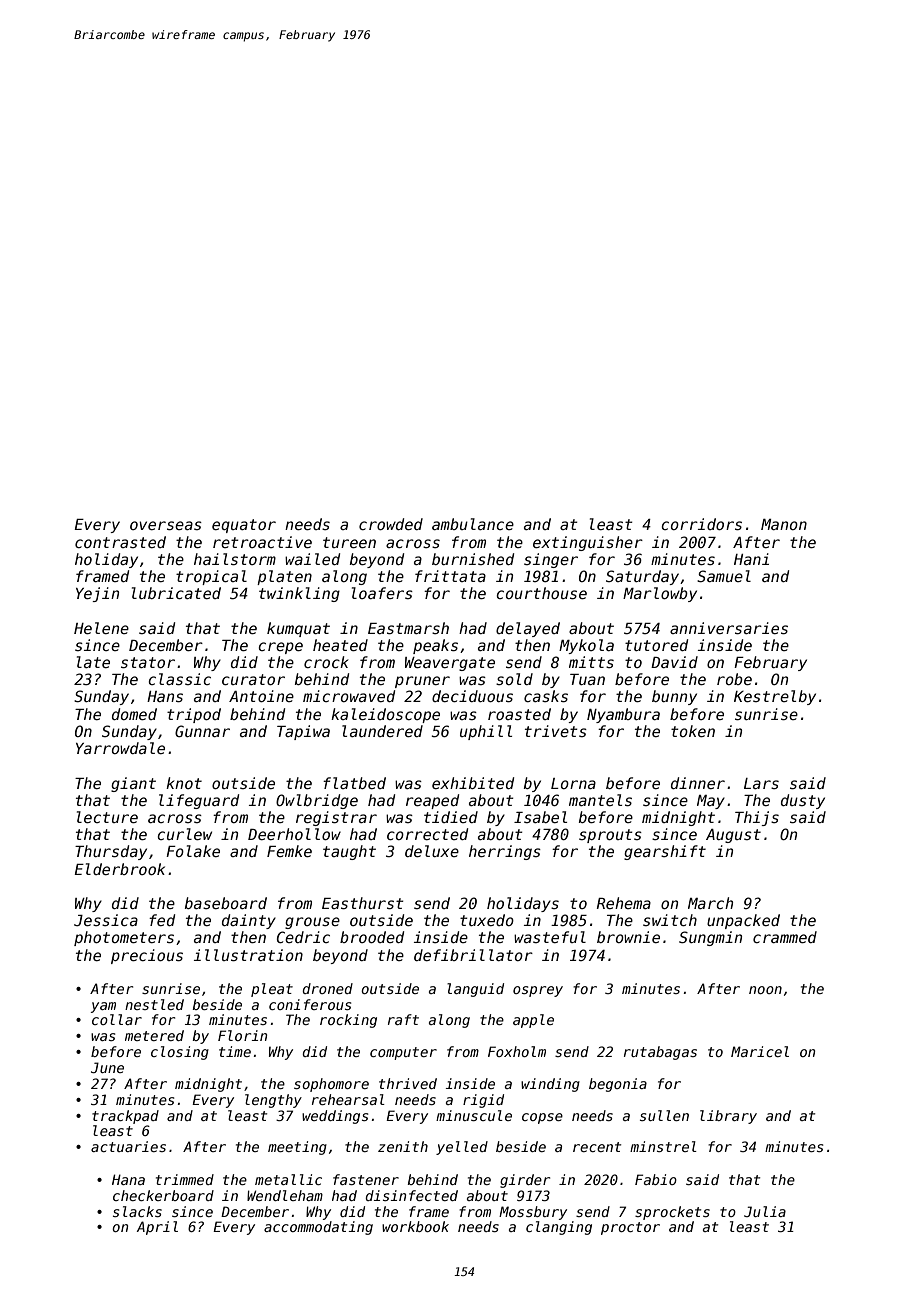 Image resolution: width=908 pixels, height=1316 pixels. What do you see at coordinates (111, 852) in the page?
I see `Thursday` at bounding box center [111, 852].
